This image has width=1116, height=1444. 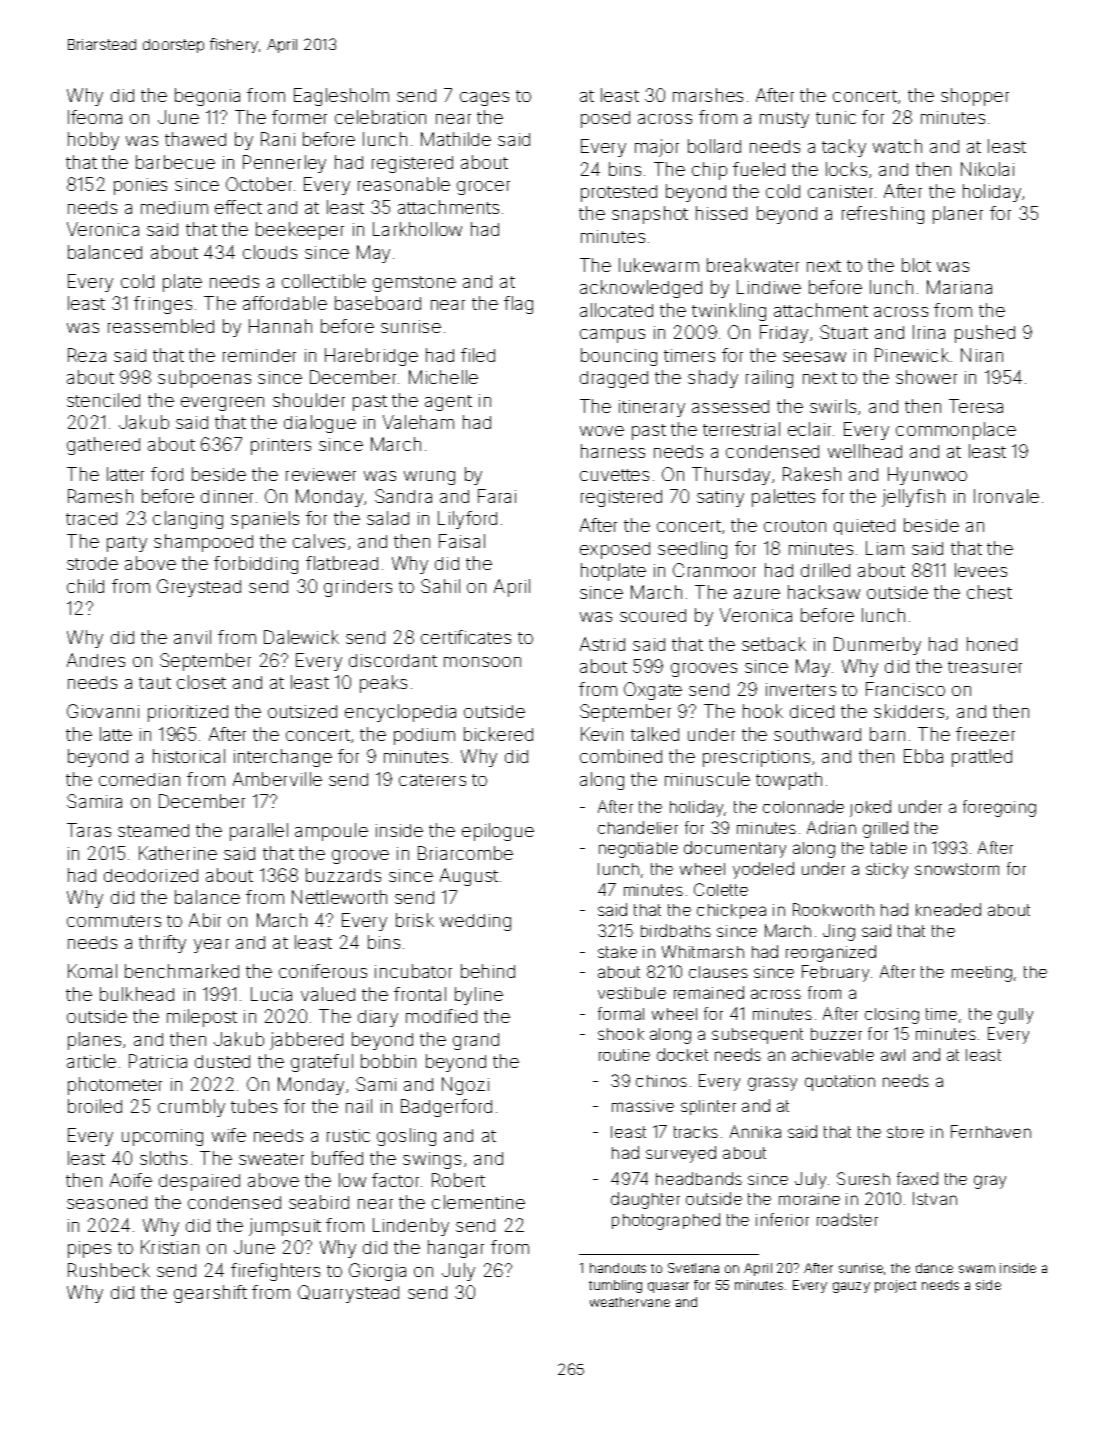 I want to click on flag, so click(x=518, y=305).
